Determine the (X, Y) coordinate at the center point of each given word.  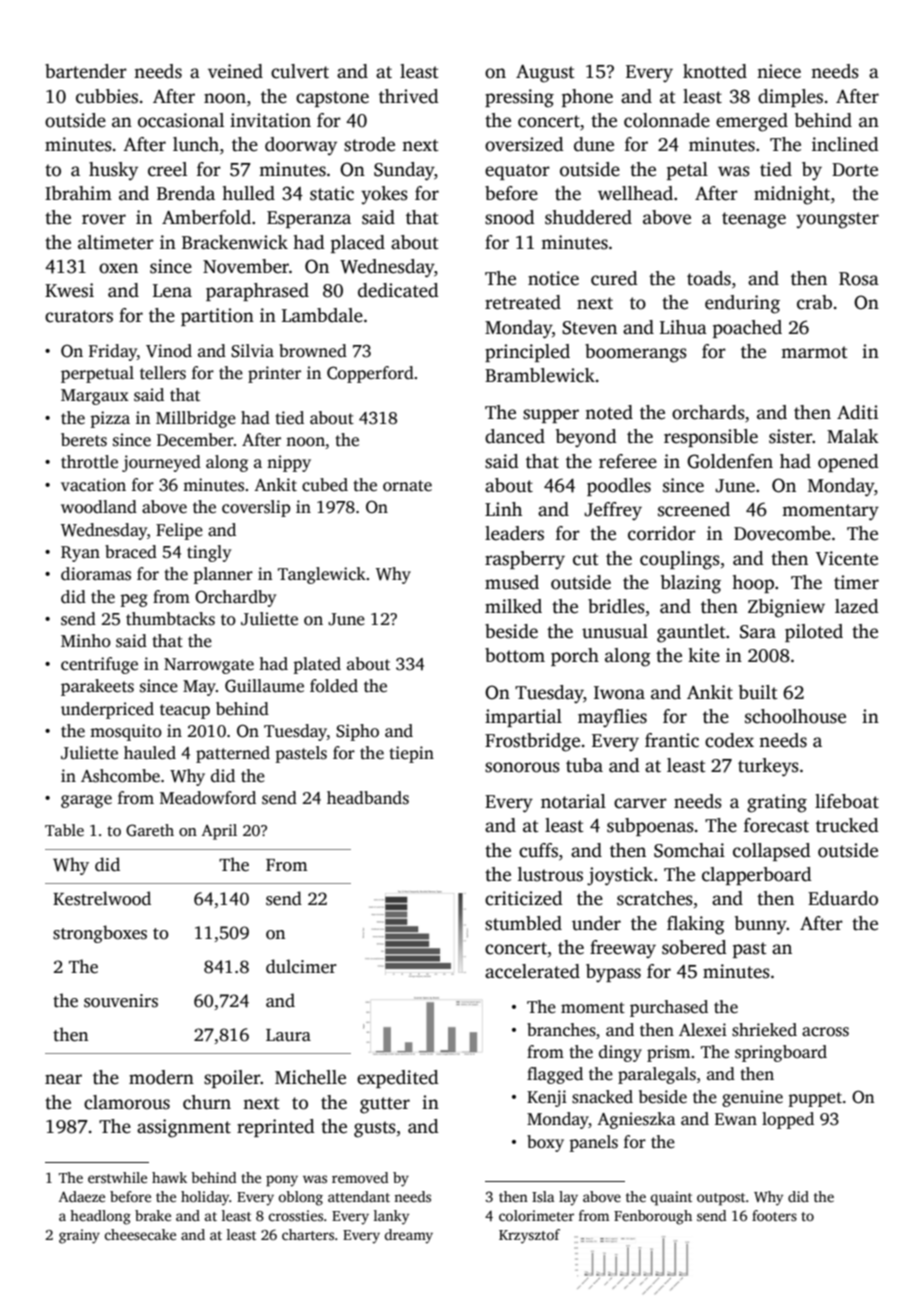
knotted (715, 71)
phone (587, 98)
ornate (407, 486)
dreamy (409, 1236)
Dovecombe (782, 533)
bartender (86, 71)
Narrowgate (209, 666)
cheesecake (140, 1234)
